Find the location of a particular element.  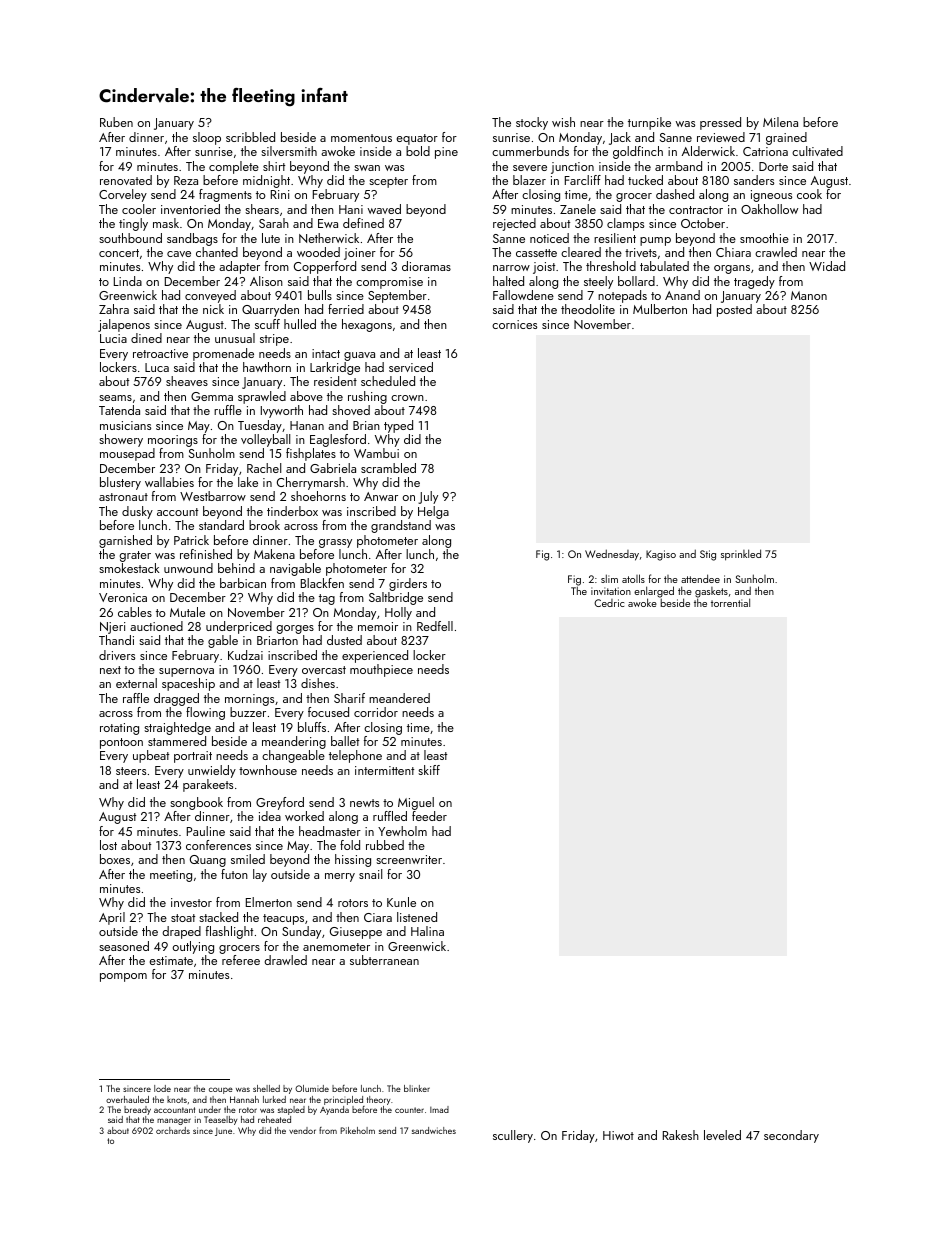

theodolite is located at coordinates (588, 309).
